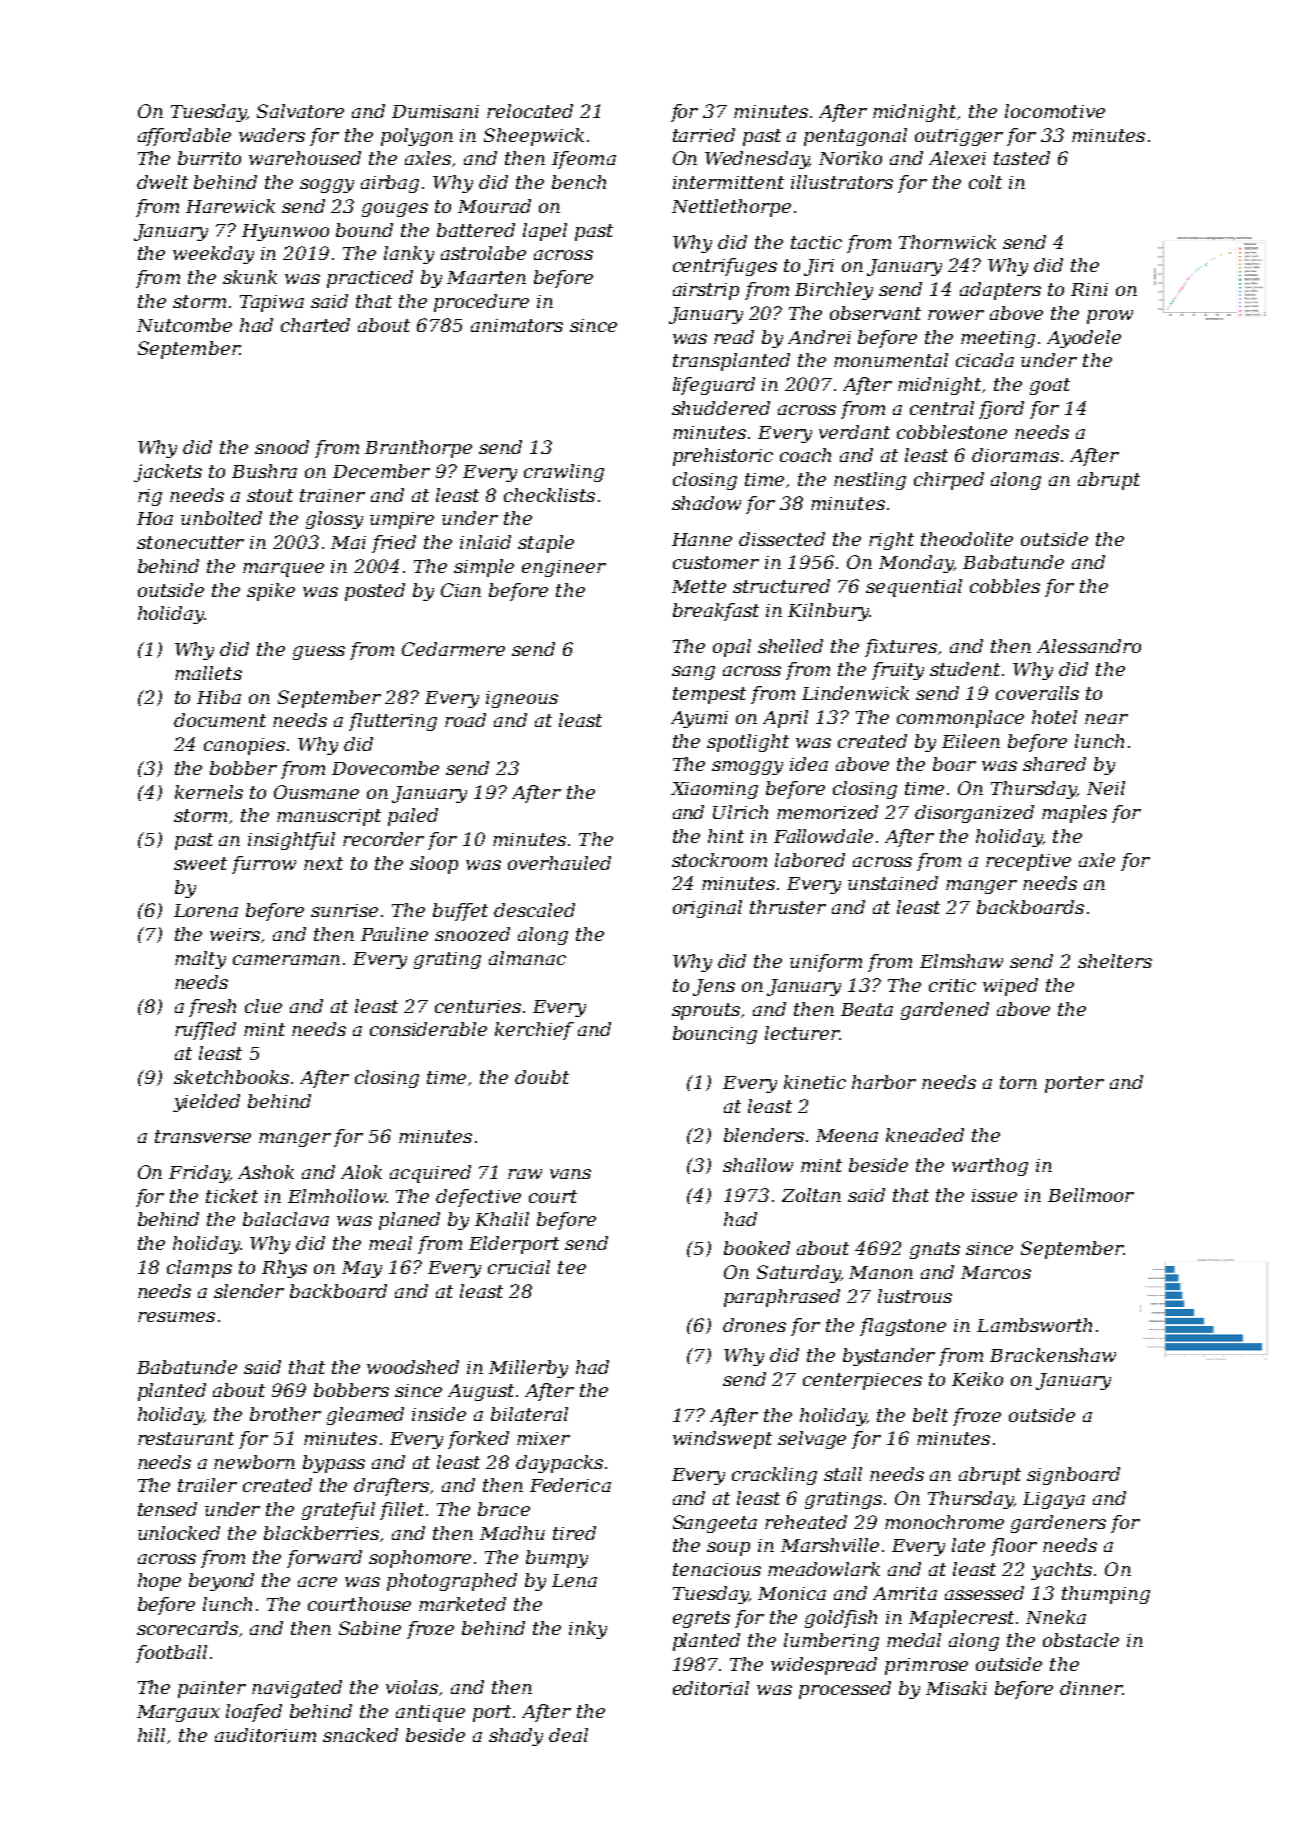  What do you see at coordinates (1089, 646) in the screenshot?
I see `Alessandro` at bounding box center [1089, 646].
